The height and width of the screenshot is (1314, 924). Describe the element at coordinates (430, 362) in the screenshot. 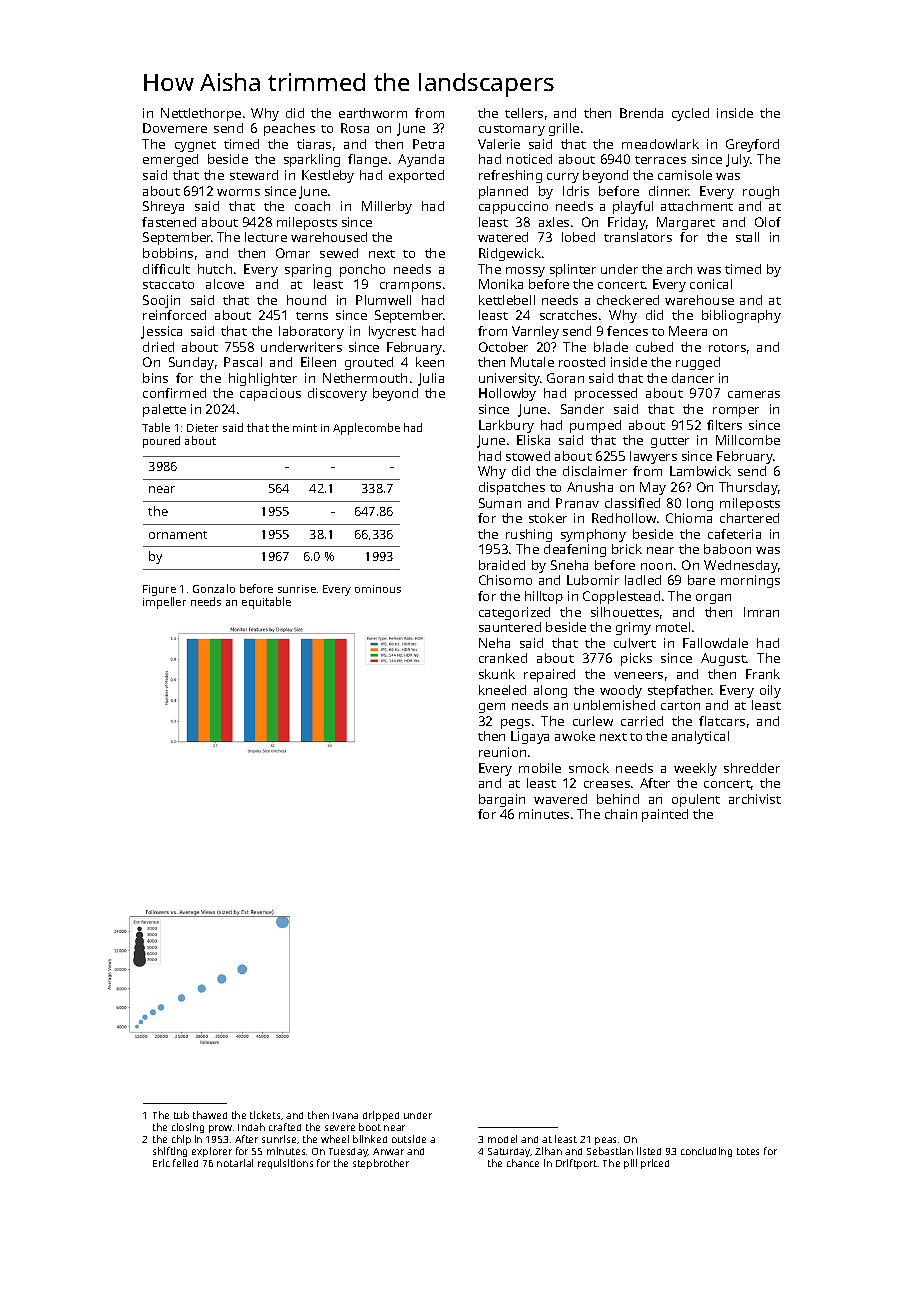

I see `keen` at that location.
